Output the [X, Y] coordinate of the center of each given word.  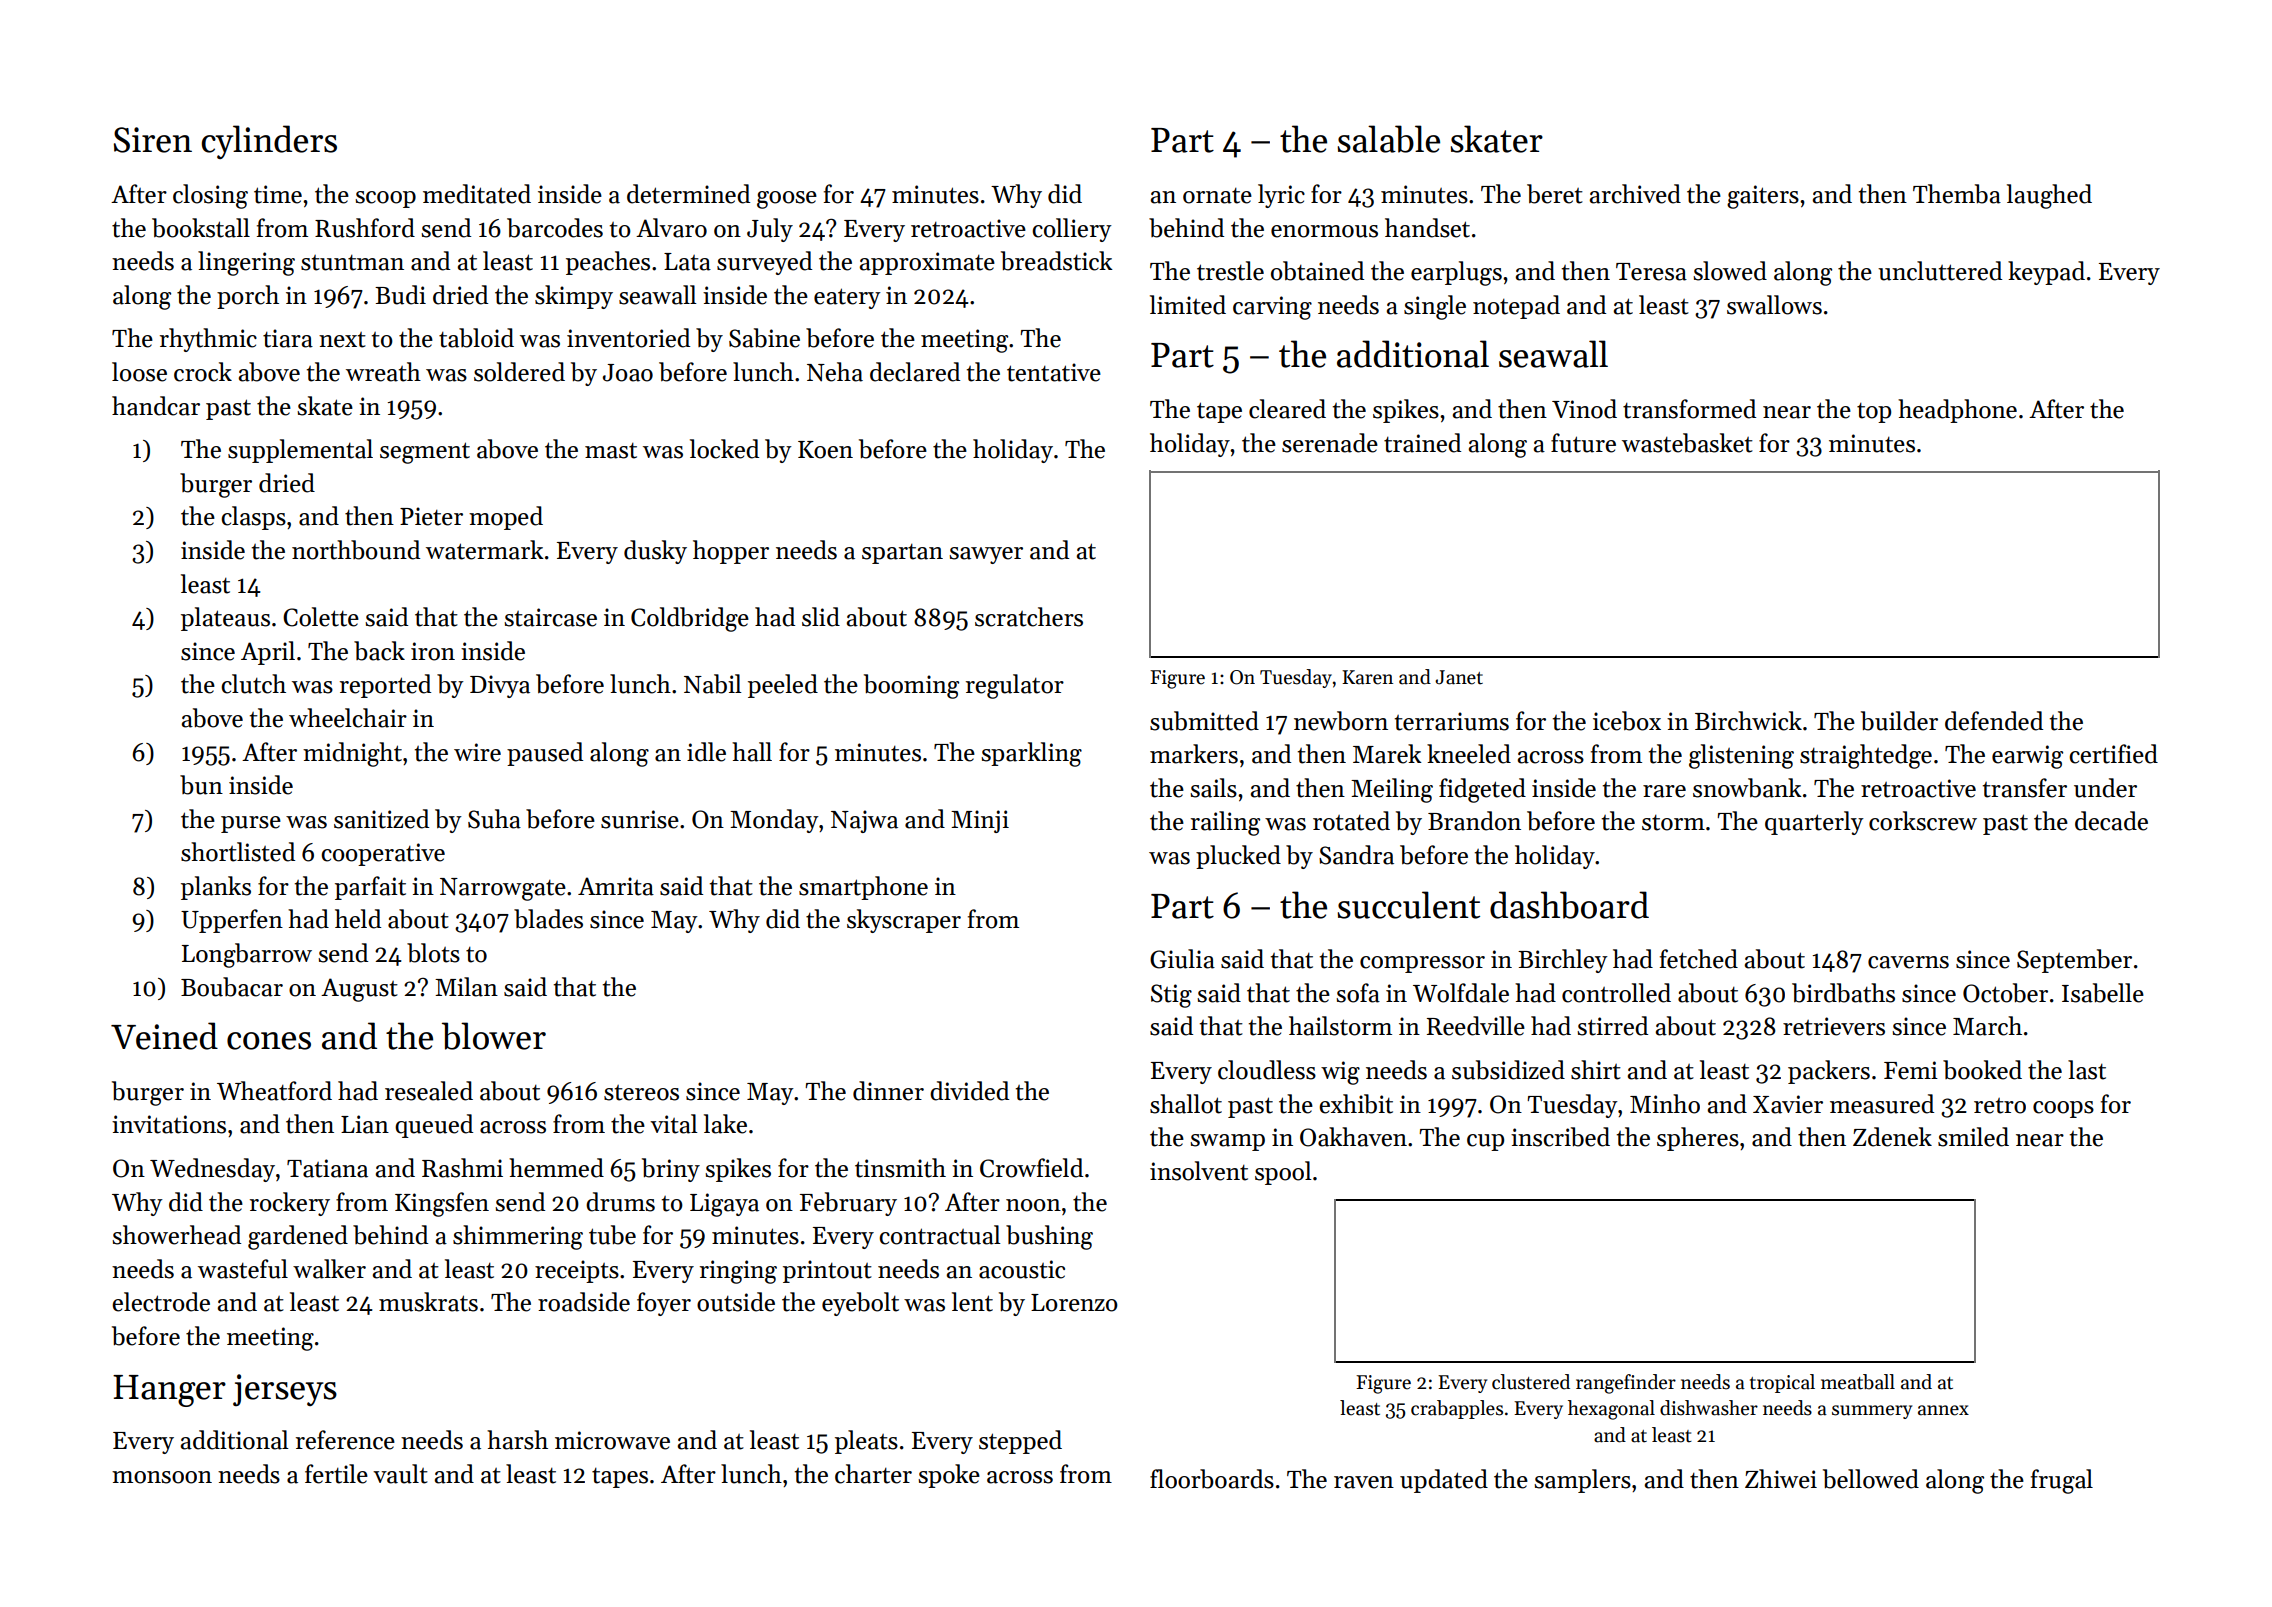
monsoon [162, 1477]
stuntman [352, 263]
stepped [1020, 1442]
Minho [1665, 1104]
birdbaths [1843, 993]
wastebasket [1687, 443]
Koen [825, 450]
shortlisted [238, 852]
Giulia [1182, 959]
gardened [298, 1237]
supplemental [300, 451]
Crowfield [1031, 1168]
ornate [1217, 196]
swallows [1774, 305]
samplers [1582, 1481]
